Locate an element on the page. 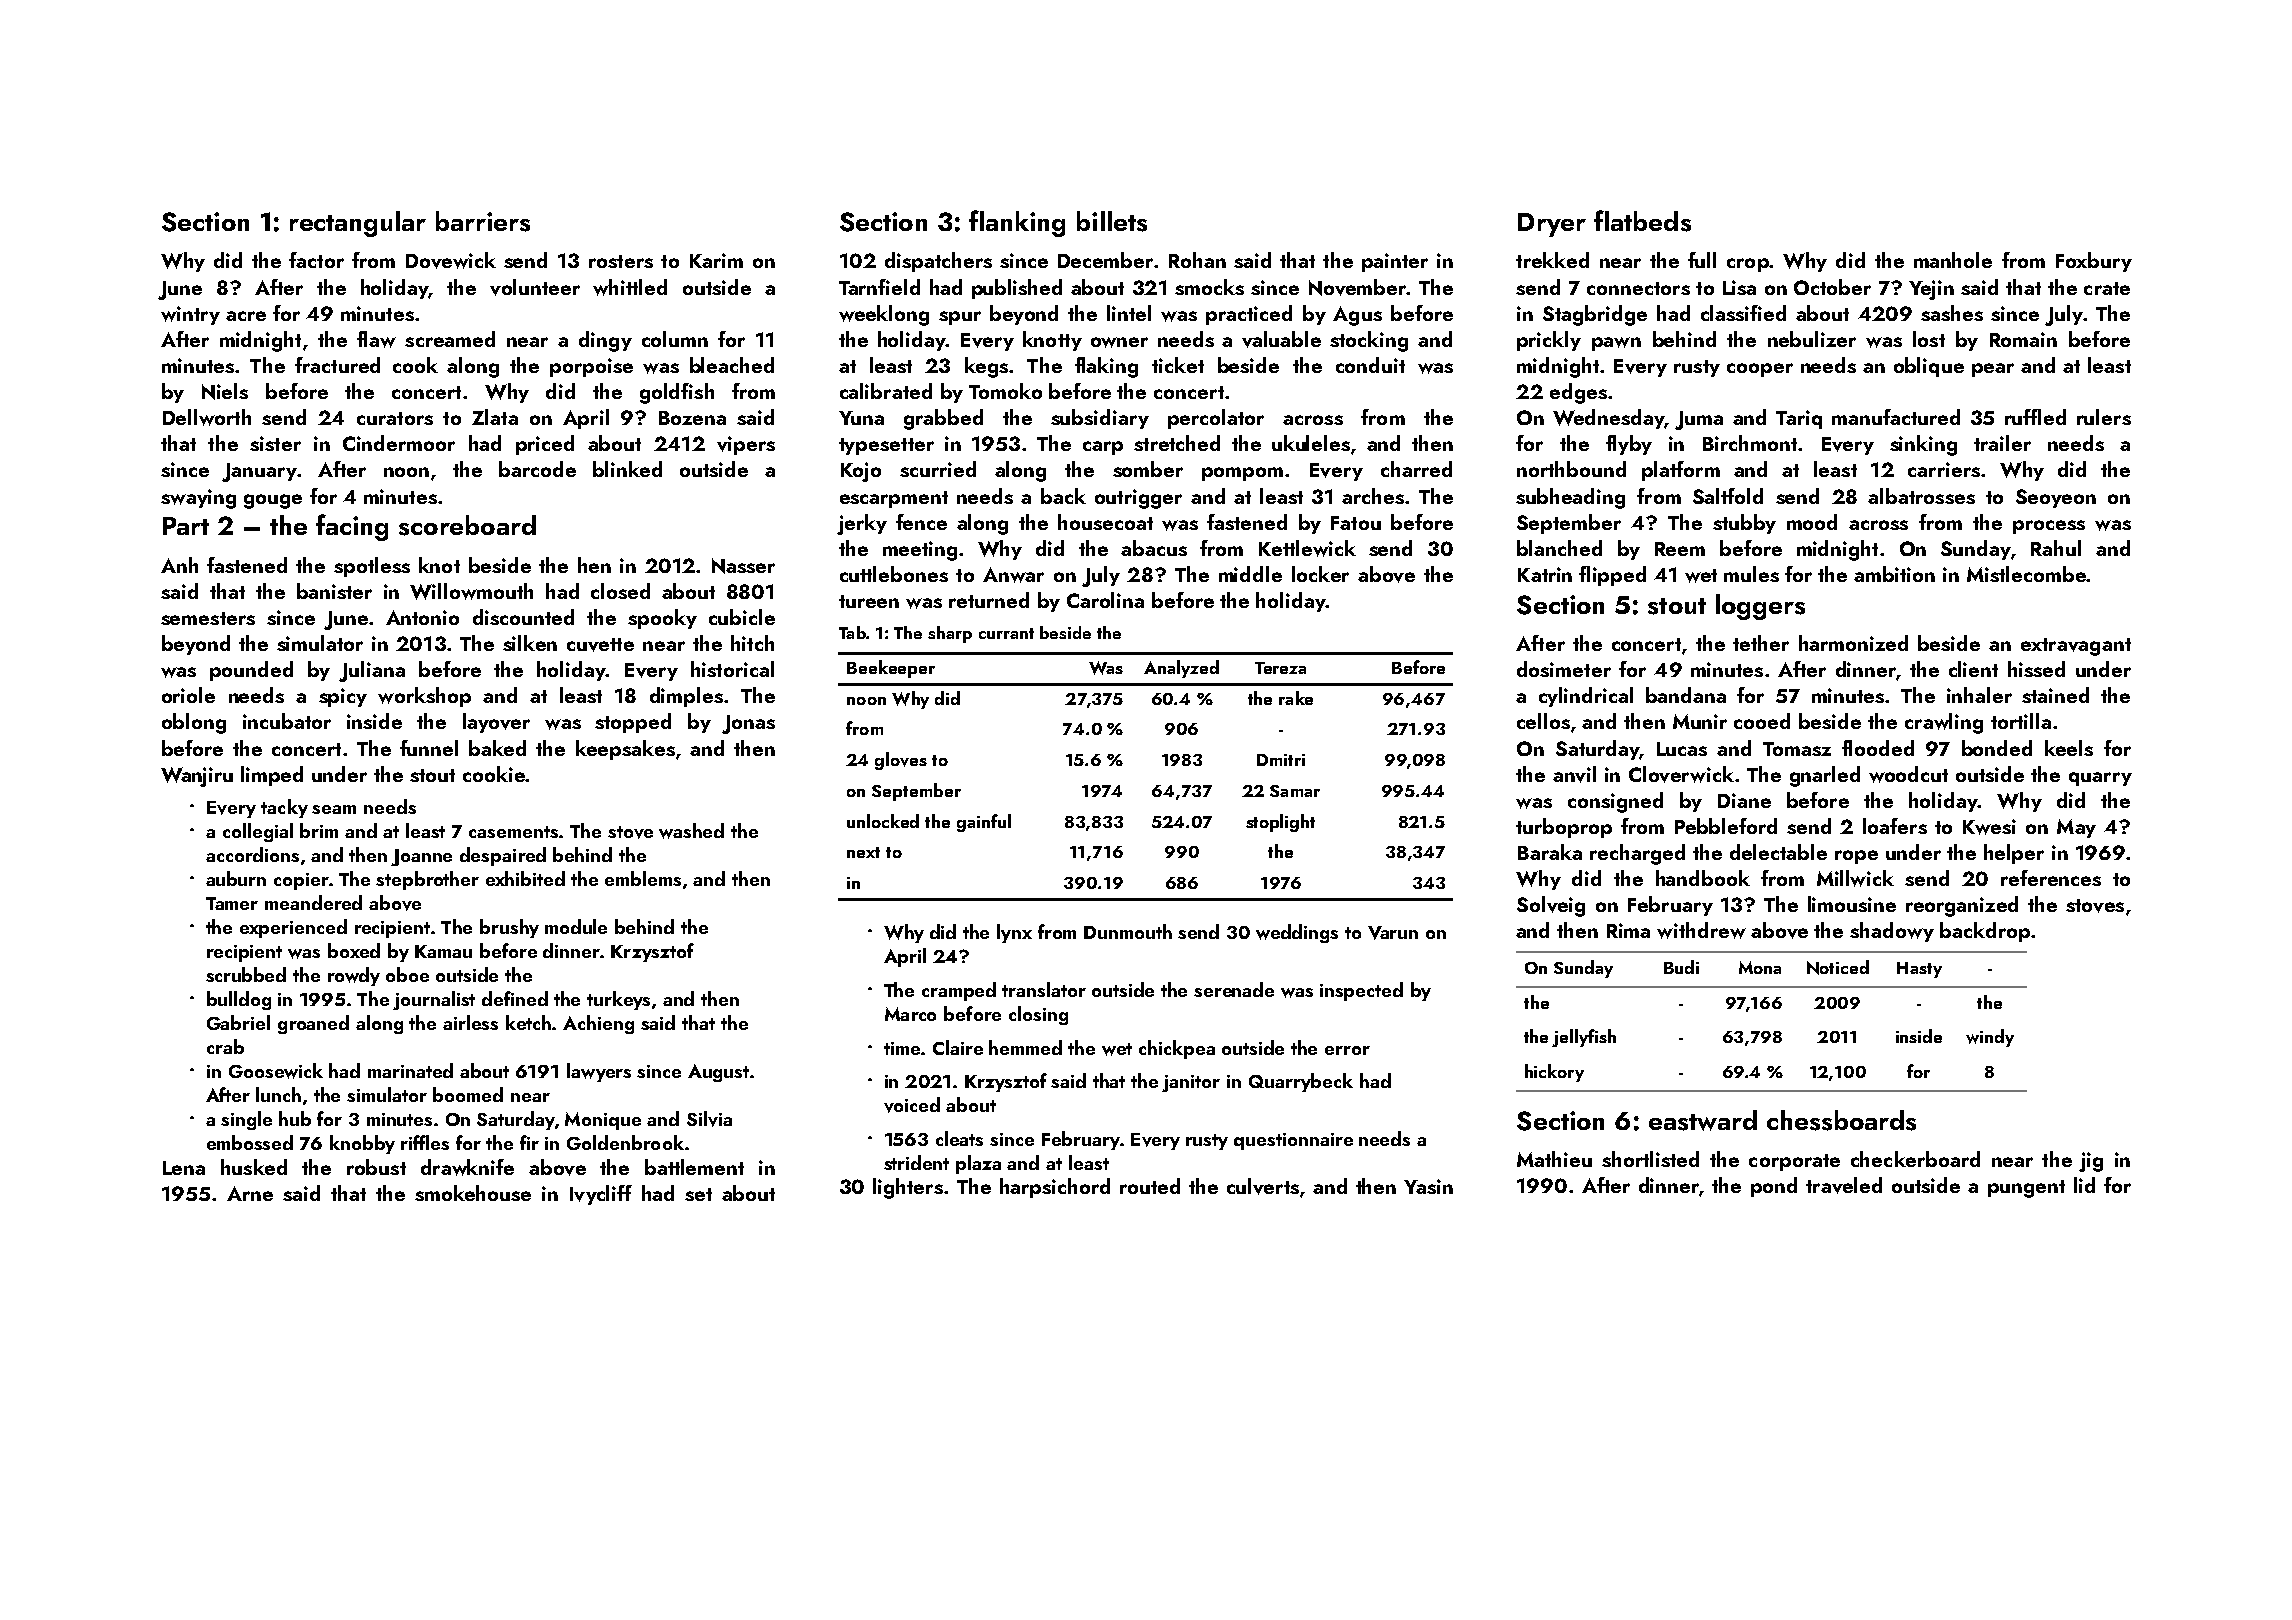  cleats is located at coordinates (959, 1138).
